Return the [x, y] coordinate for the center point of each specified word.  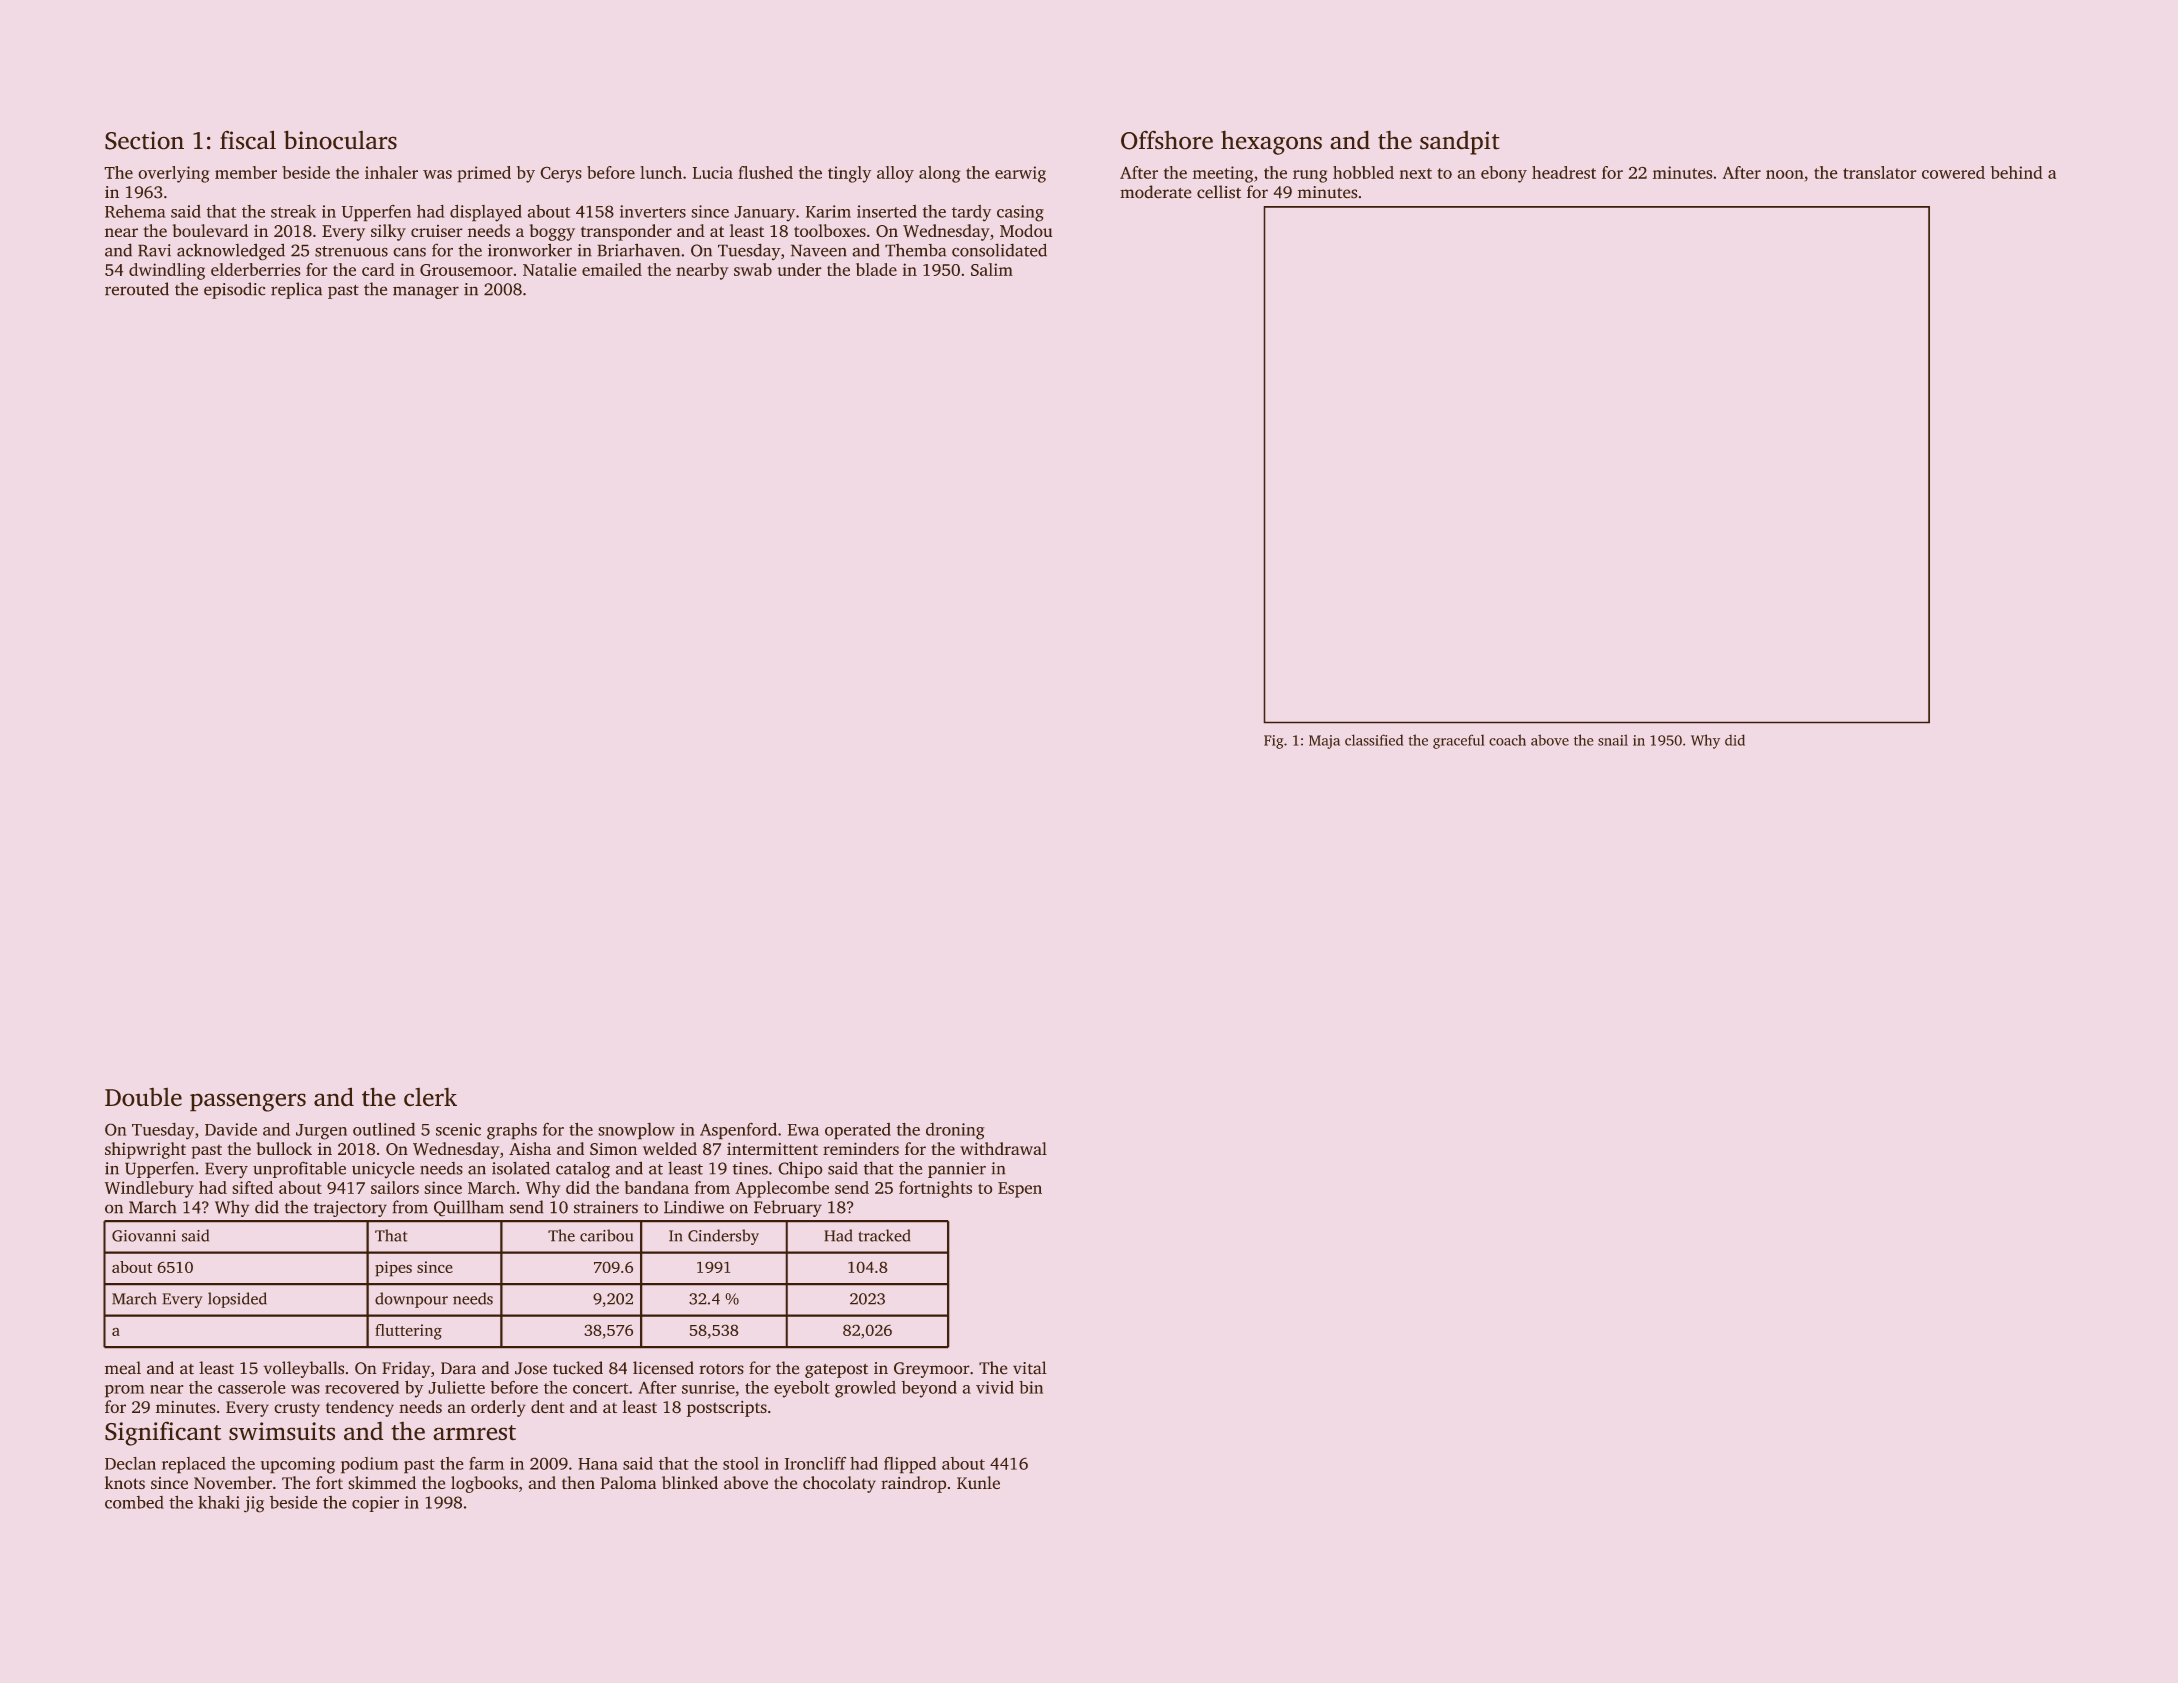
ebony [1504, 174]
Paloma [628, 1482]
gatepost [836, 1371]
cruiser [436, 231]
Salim [992, 269]
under [799, 269]
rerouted [137, 288]
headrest [1564, 172]
